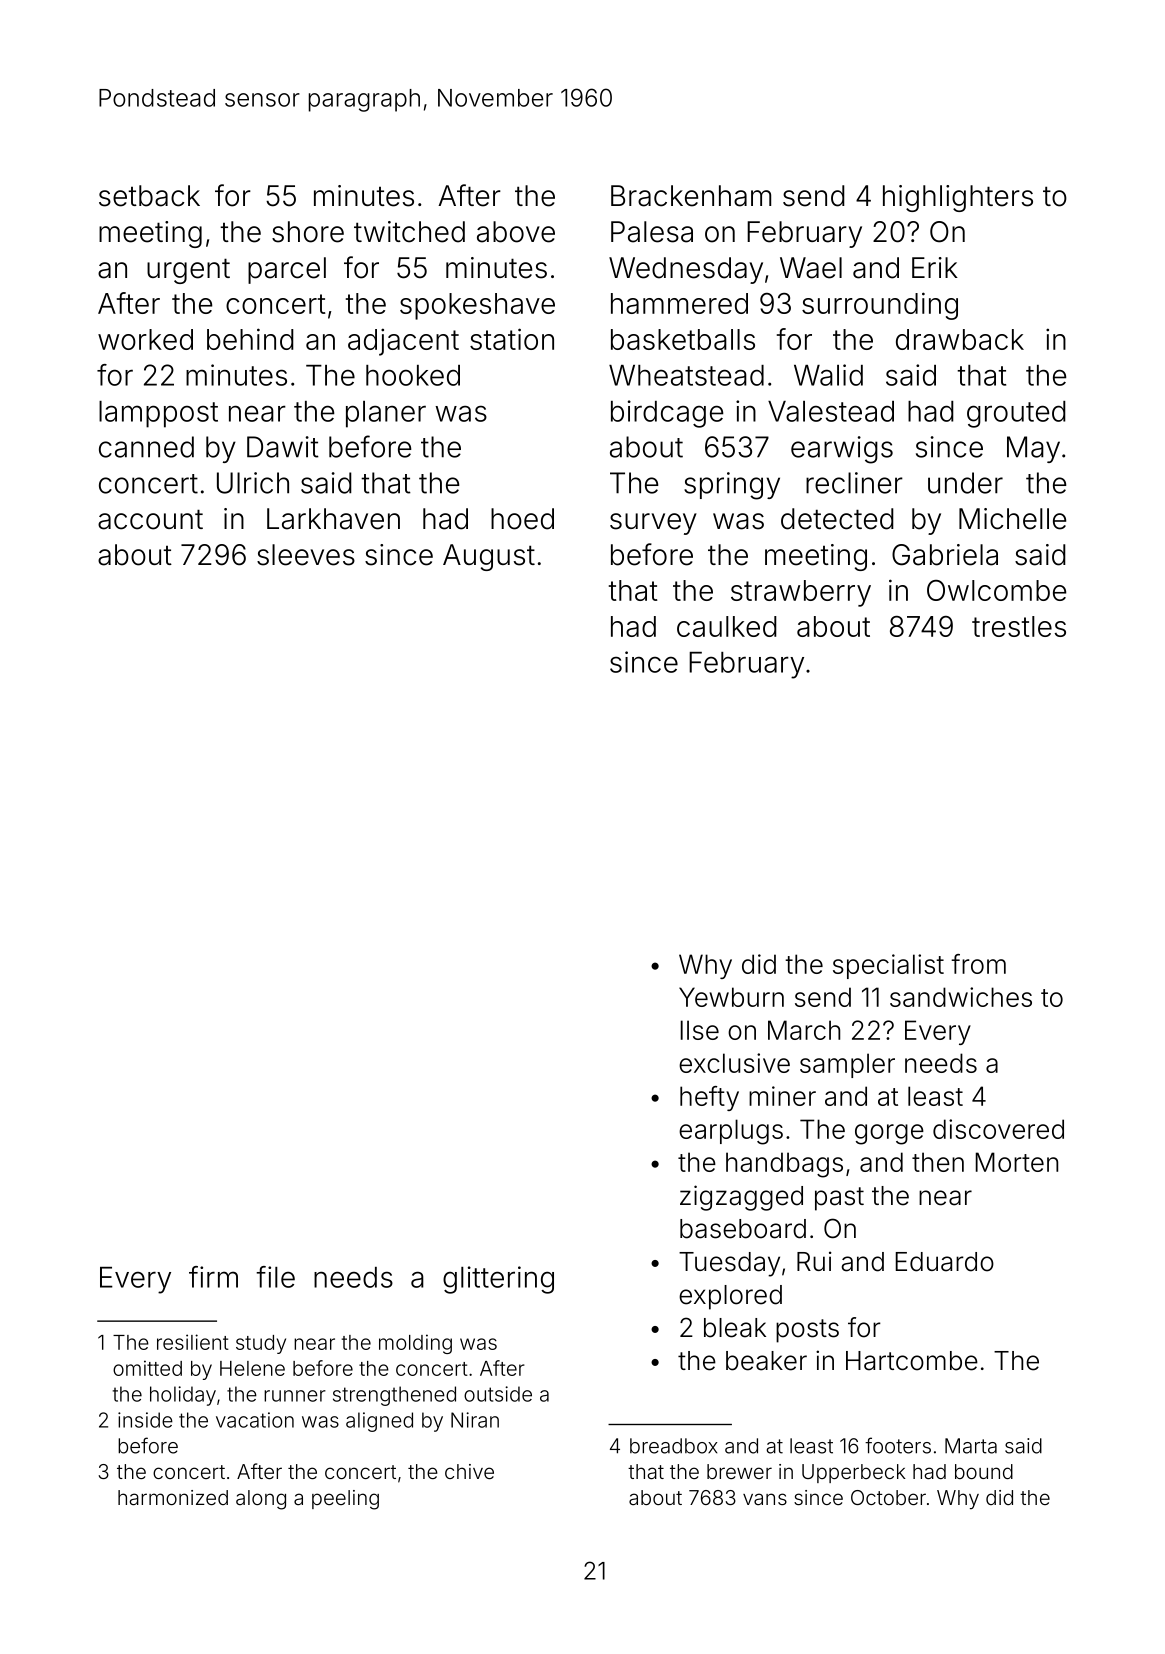  I want to click on caulked, so click(727, 626).
